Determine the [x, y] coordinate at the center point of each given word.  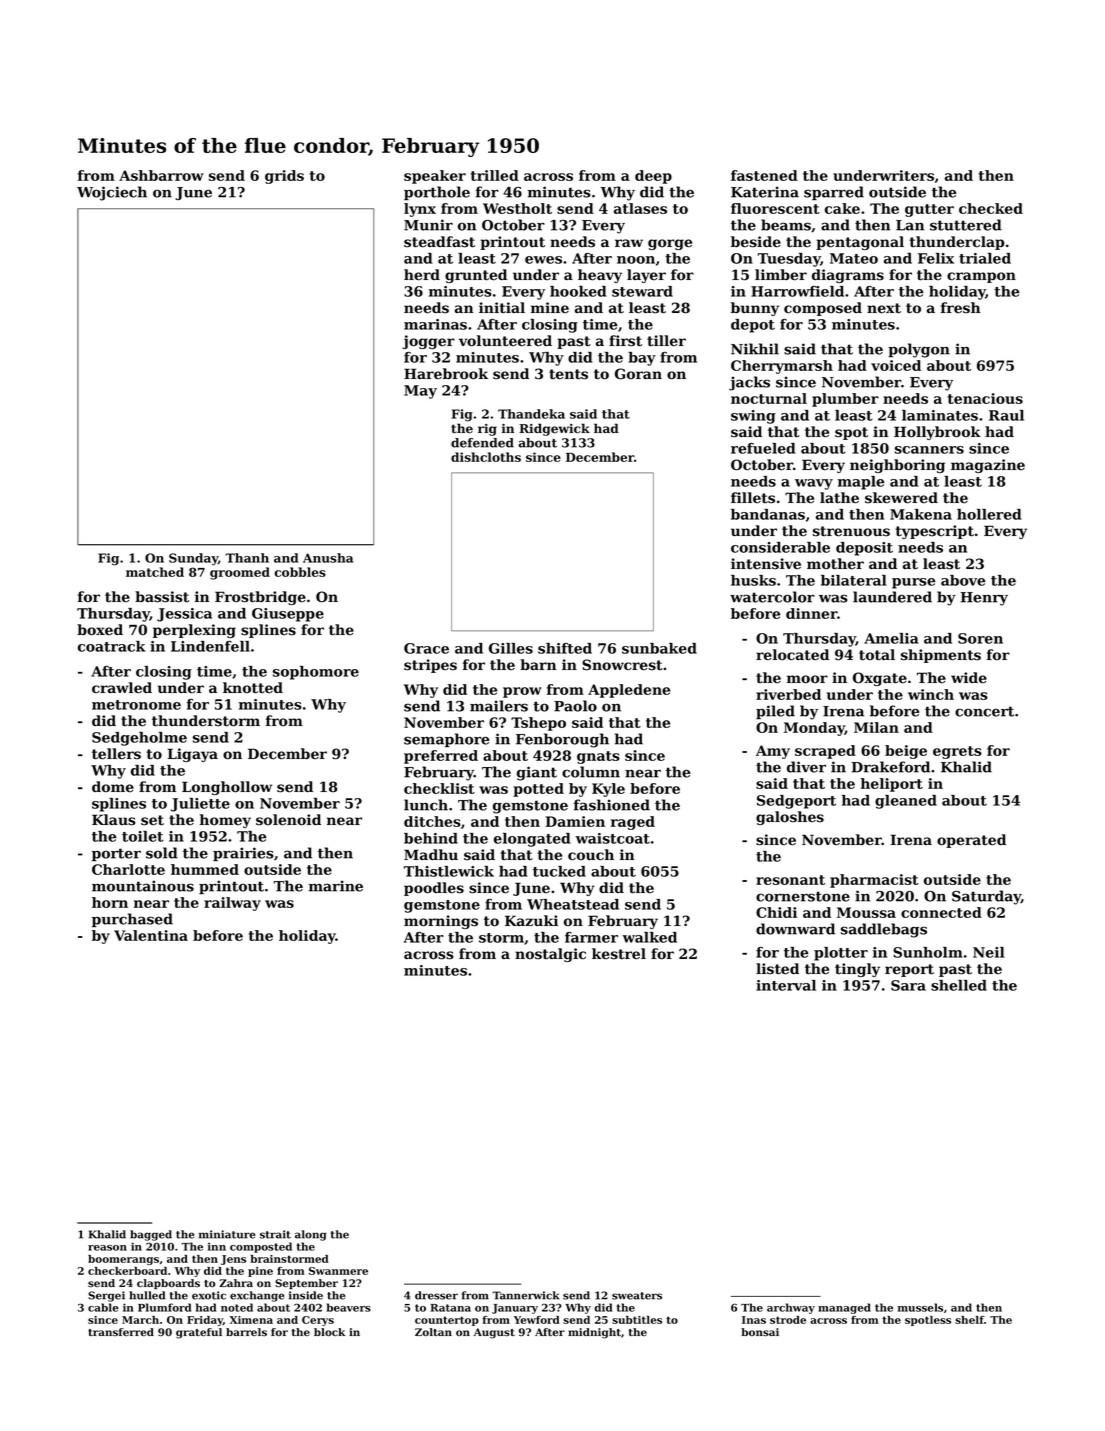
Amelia [891, 638]
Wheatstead [573, 904]
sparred [834, 193]
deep [653, 177]
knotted [253, 688]
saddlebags [884, 930]
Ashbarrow [161, 175]
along [310, 1235]
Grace [426, 648]
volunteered [505, 341]
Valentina [151, 935]
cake [842, 208]
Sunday [193, 559]
